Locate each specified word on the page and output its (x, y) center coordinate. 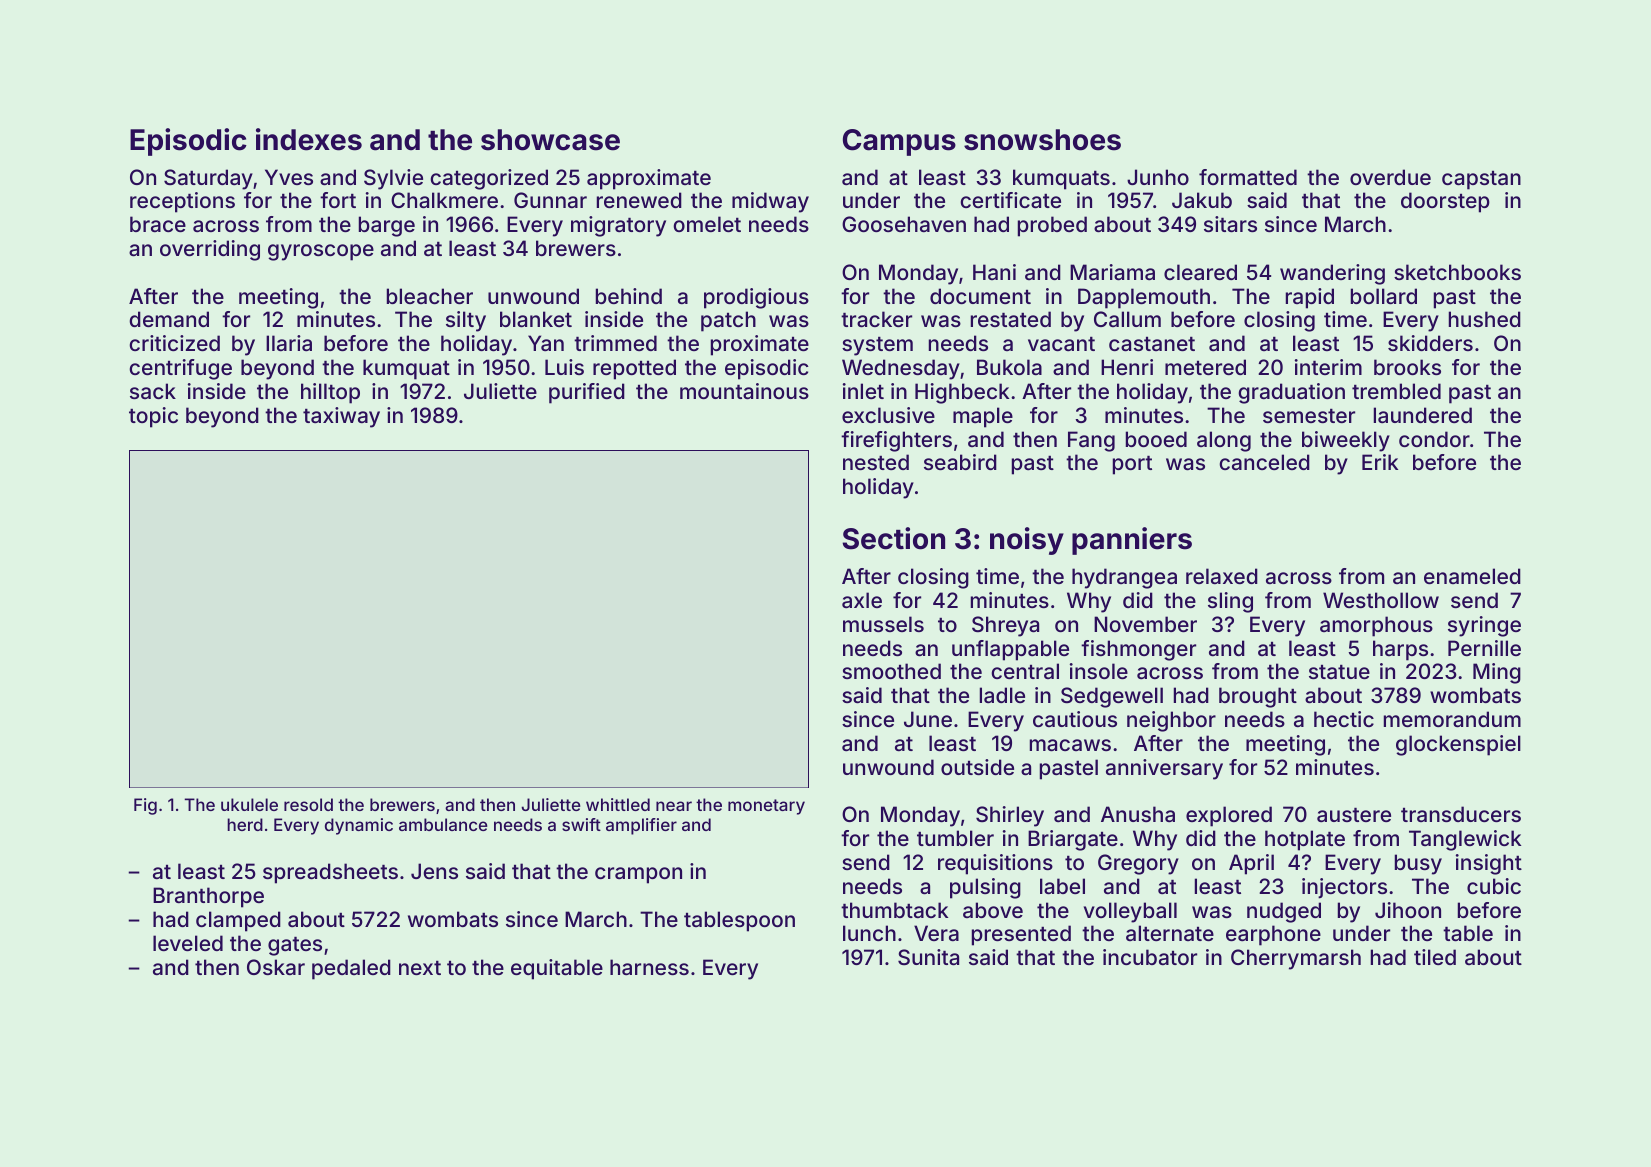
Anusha (1138, 814)
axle (862, 600)
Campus (899, 142)
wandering (1332, 274)
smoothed (891, 671)
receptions (182, 202)
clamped (238, 921)
